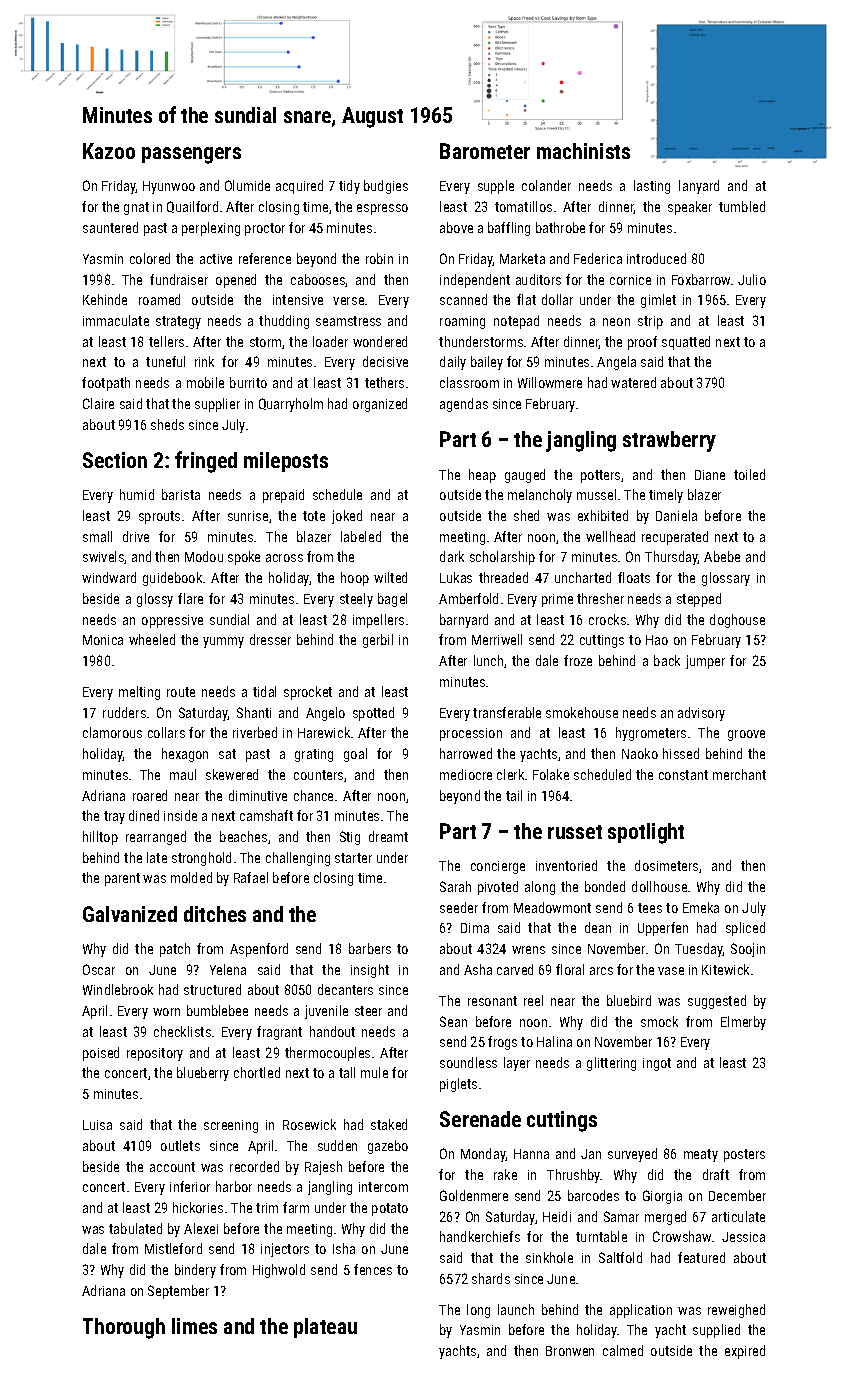 This image has width=849, height=1400. What do you see at coordinates (666, 865) in the image?
I see `dosimeters` at bounding box center [666, 865].
